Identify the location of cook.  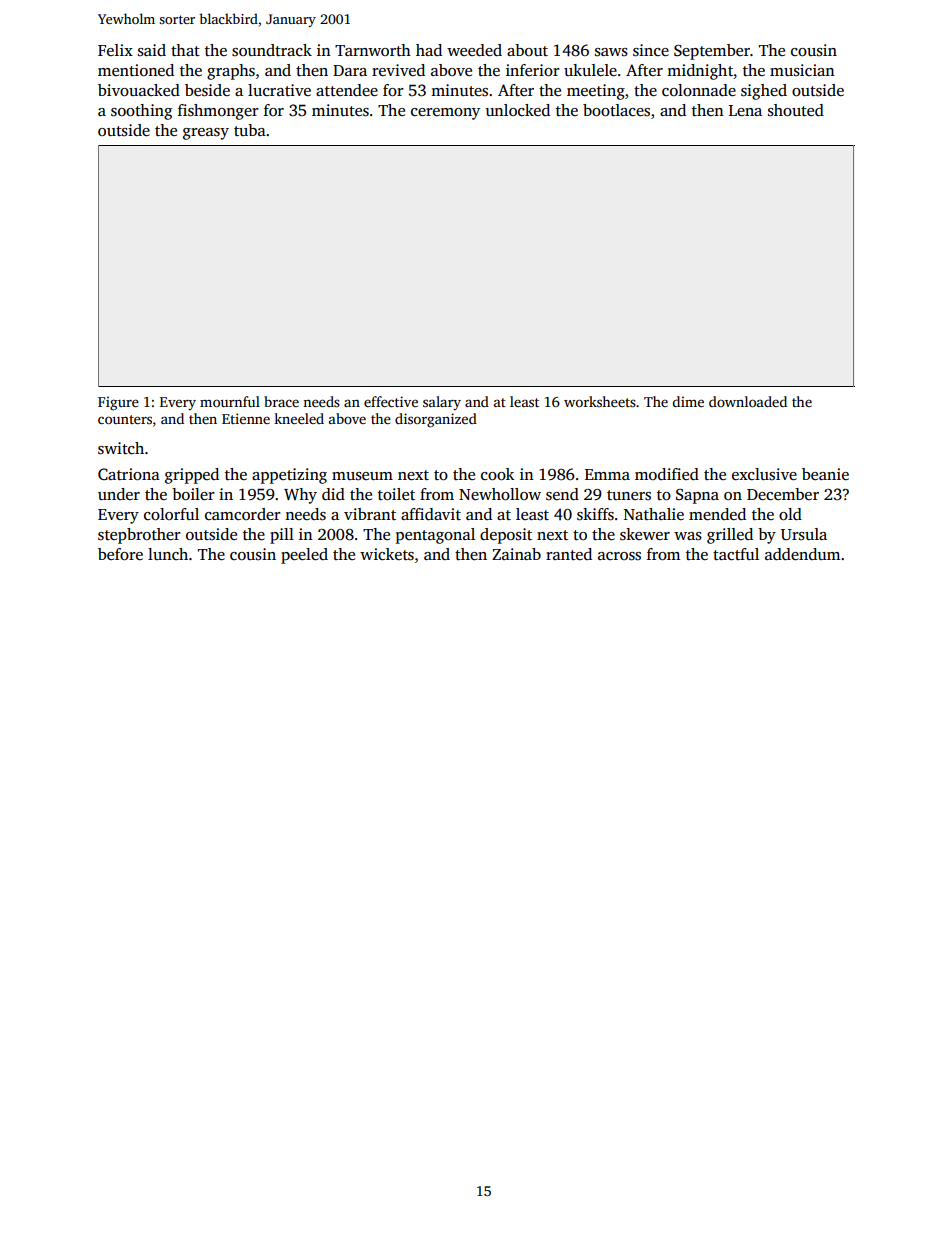
(497, 474).
